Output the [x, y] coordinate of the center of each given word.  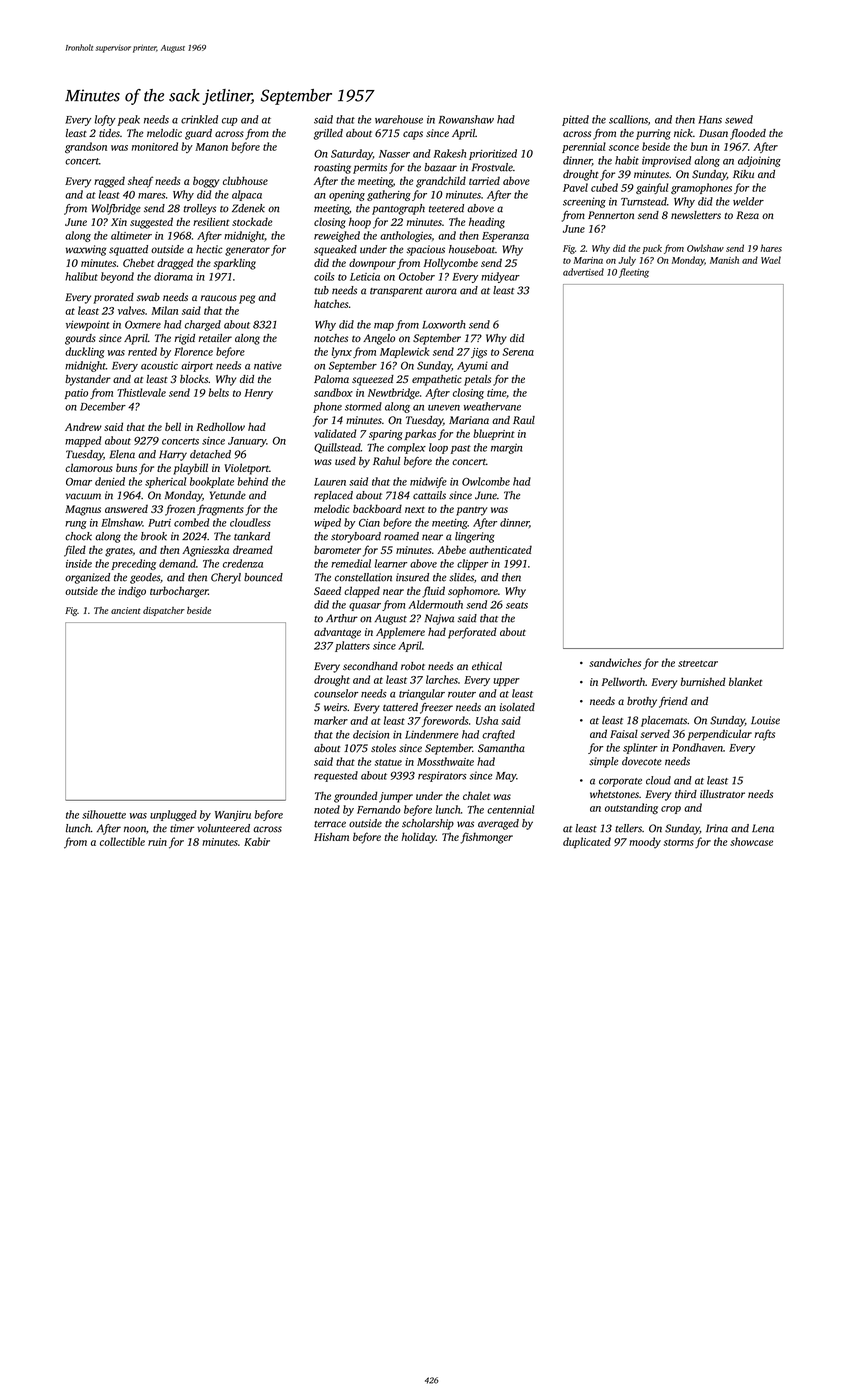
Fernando [379, 809]
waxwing [86, 250]
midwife [428, 482]
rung [76, 525]
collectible [122, 841]
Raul [524, 420]
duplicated [587, 842]
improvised [666, 161]
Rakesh [450, 153]
